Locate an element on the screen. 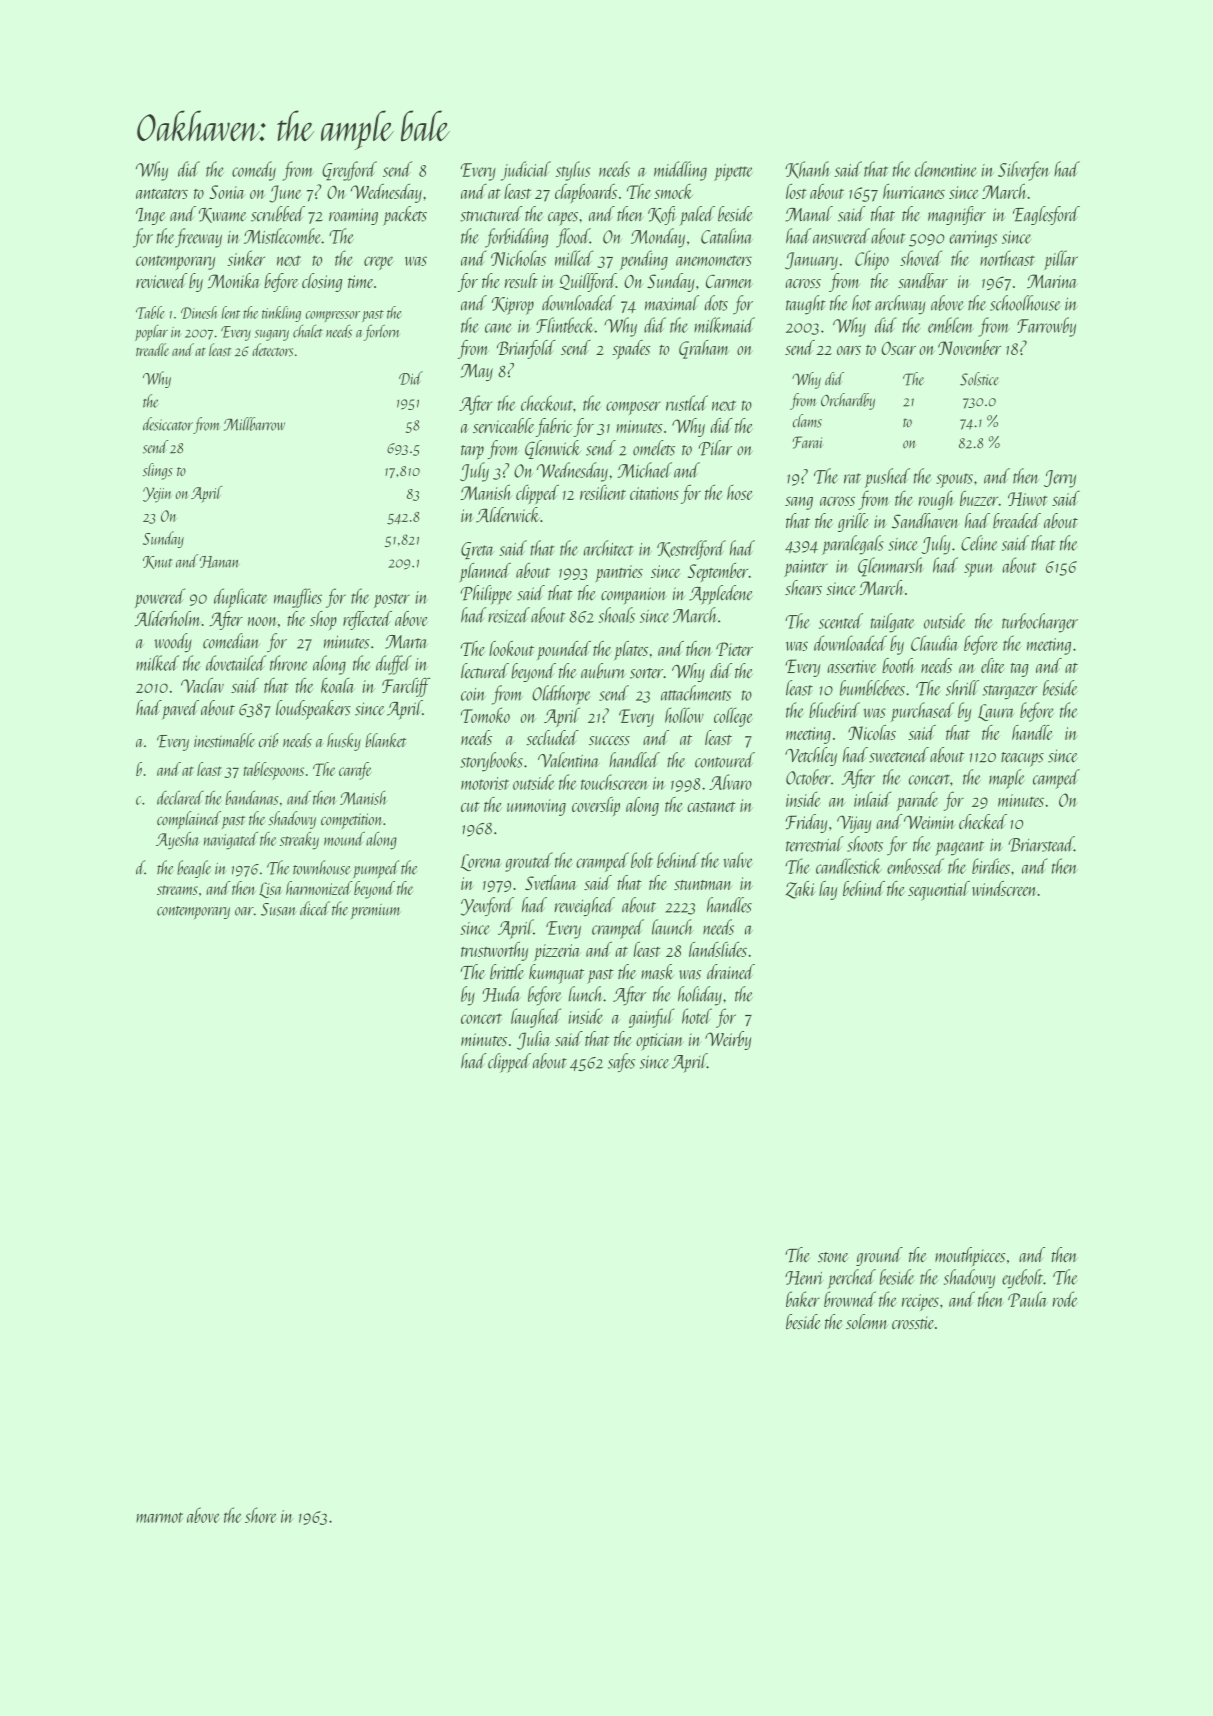  Julia is located at coordinates (534, 1040).
